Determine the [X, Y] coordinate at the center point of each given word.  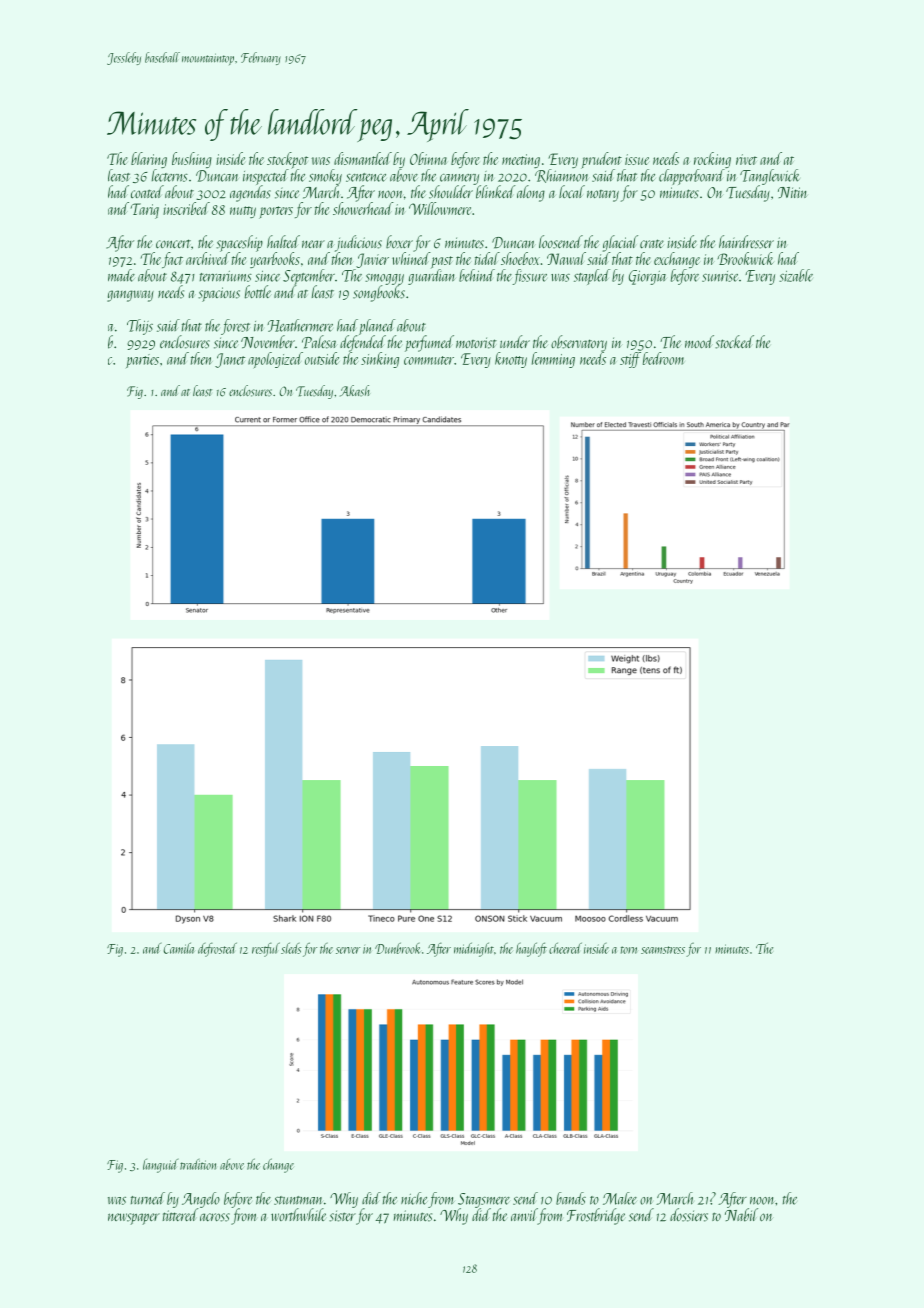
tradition [198, 1164]
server [348, 950]
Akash [355, 391]
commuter [429, 360]
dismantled [363, 158]
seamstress [663, 950]
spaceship [239, 243]
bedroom [663, 358]
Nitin [792, 192]
